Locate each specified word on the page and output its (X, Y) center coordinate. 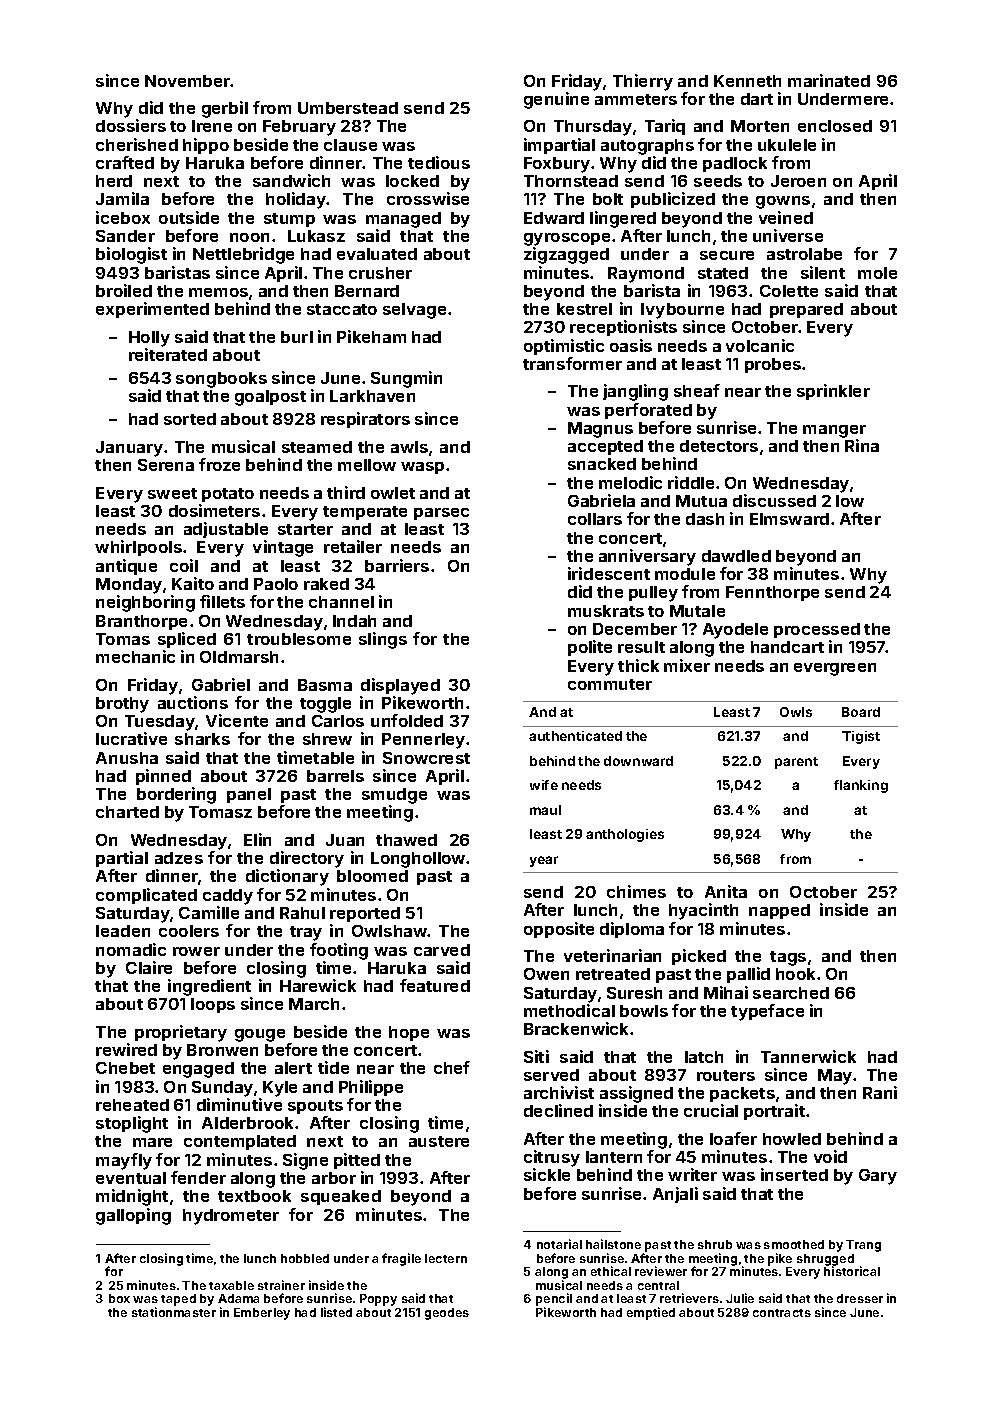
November (188, 81)
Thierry (643, 82)
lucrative (131, 738)
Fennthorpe (772, 593)
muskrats (606, 611)
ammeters (636, 99)
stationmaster (174, 1312)
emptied (651, 1313)
